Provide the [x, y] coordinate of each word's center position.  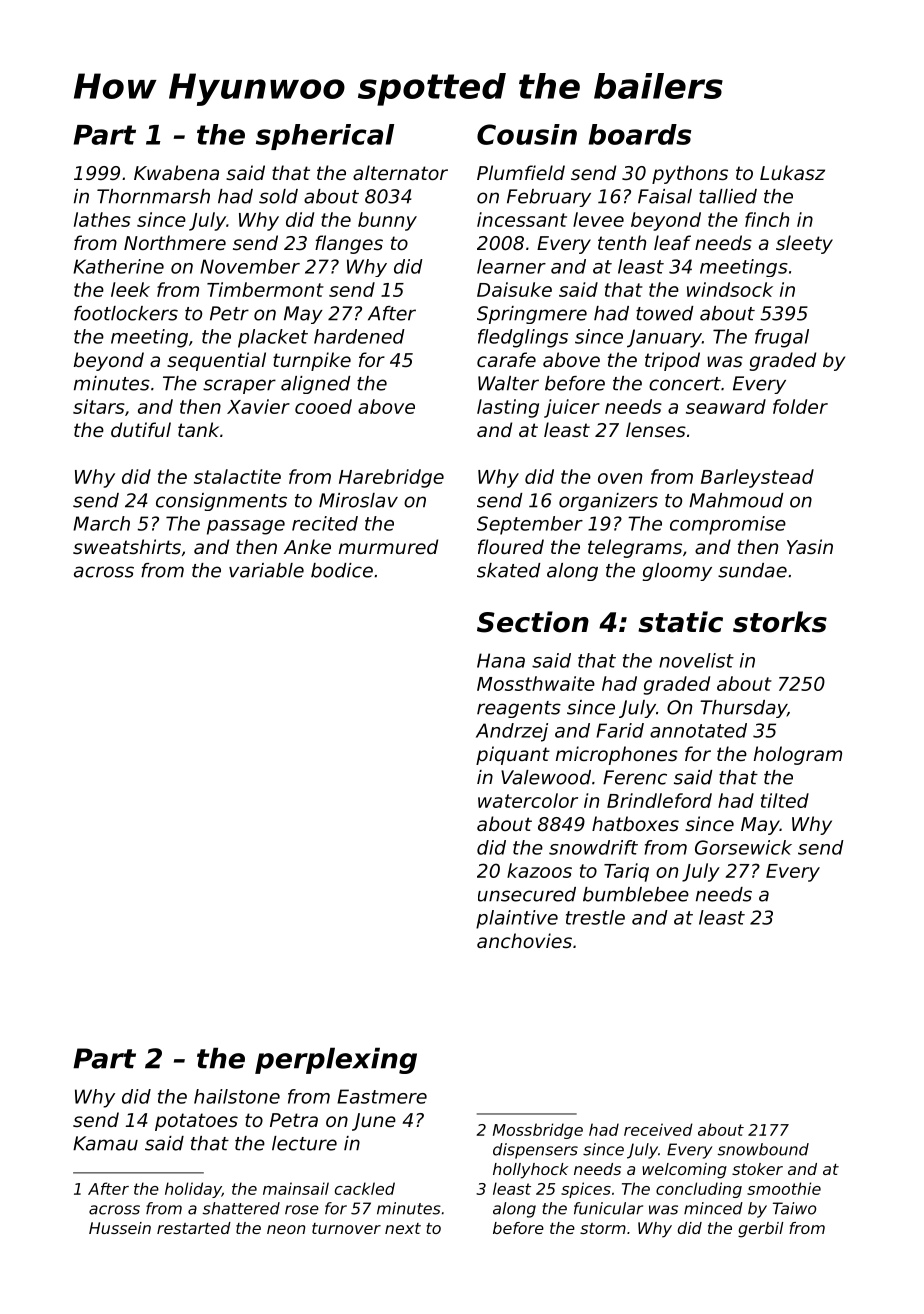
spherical [325, 137]
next [403, 1228]
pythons [690, 174]
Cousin [527, 134]
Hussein [120, 1228]
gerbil [760, 1230]
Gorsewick [743, 847]
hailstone [237, 1096]
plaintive [517, 919]
